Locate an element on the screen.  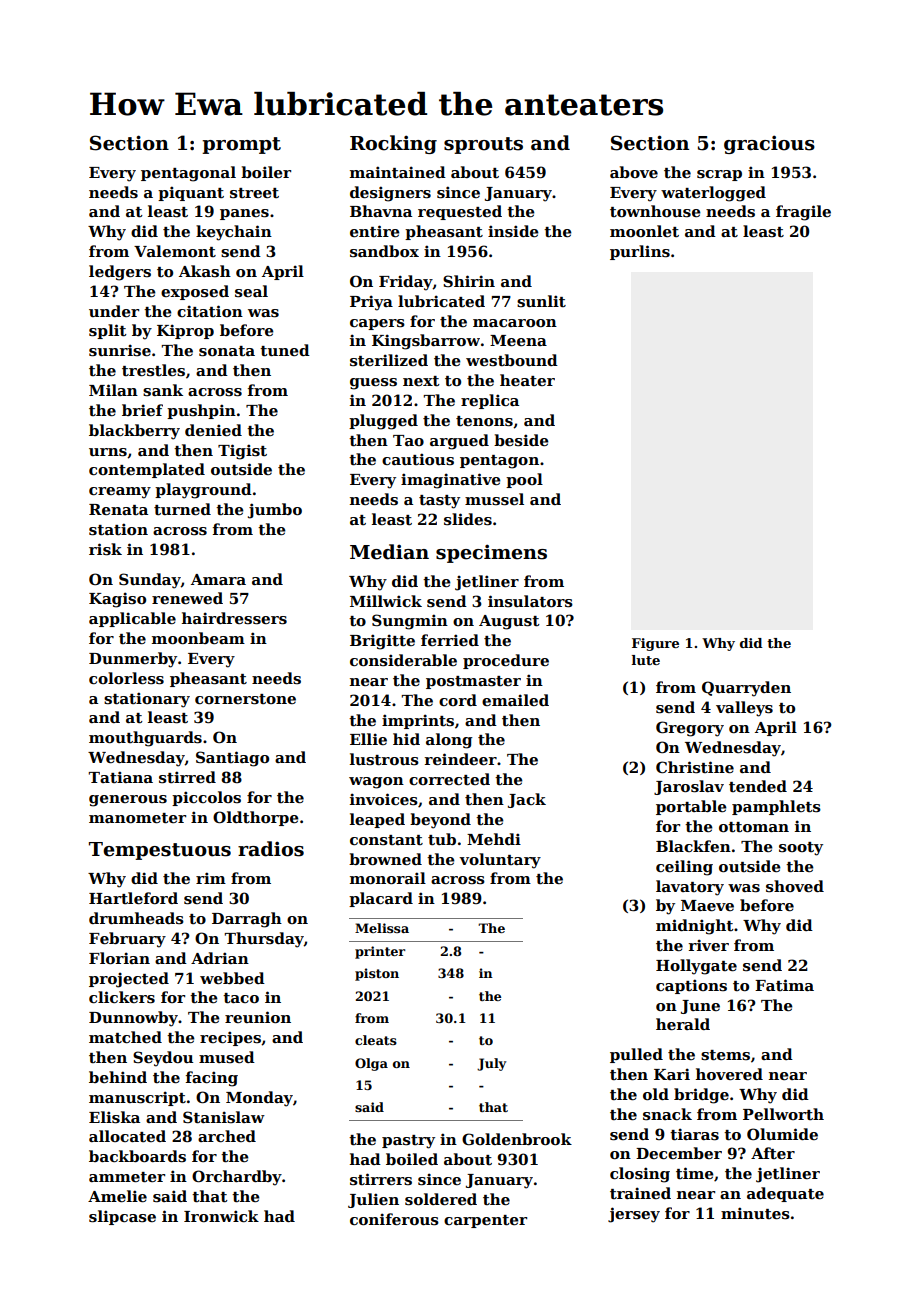
fragile is located at coordinates (803, 213).
